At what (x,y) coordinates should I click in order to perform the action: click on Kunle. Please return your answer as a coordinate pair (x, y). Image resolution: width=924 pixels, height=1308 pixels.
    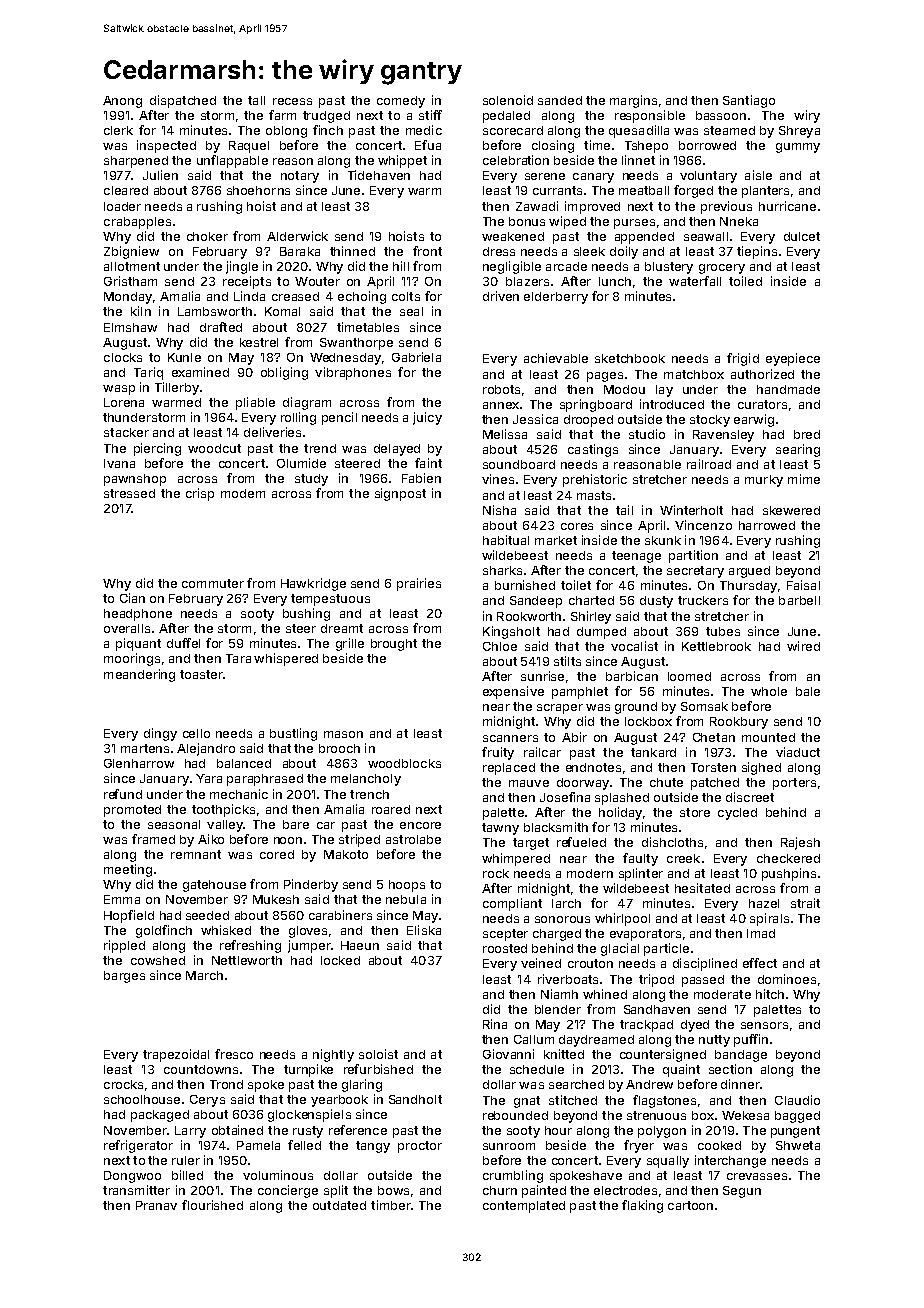
    Looking at the image, I should click on (184, 357).
